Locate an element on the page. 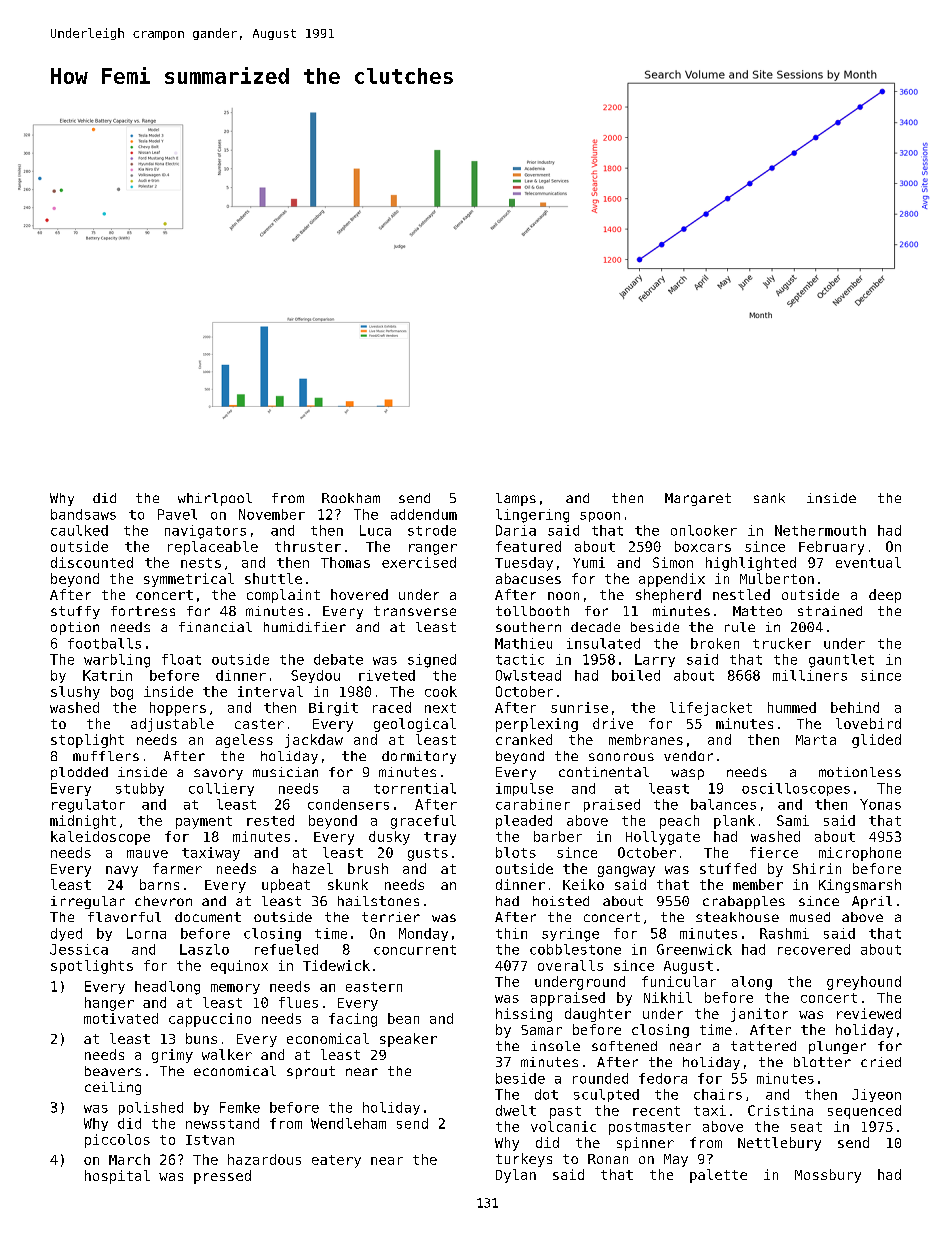  colliery is located at coordinates (221, 789).
